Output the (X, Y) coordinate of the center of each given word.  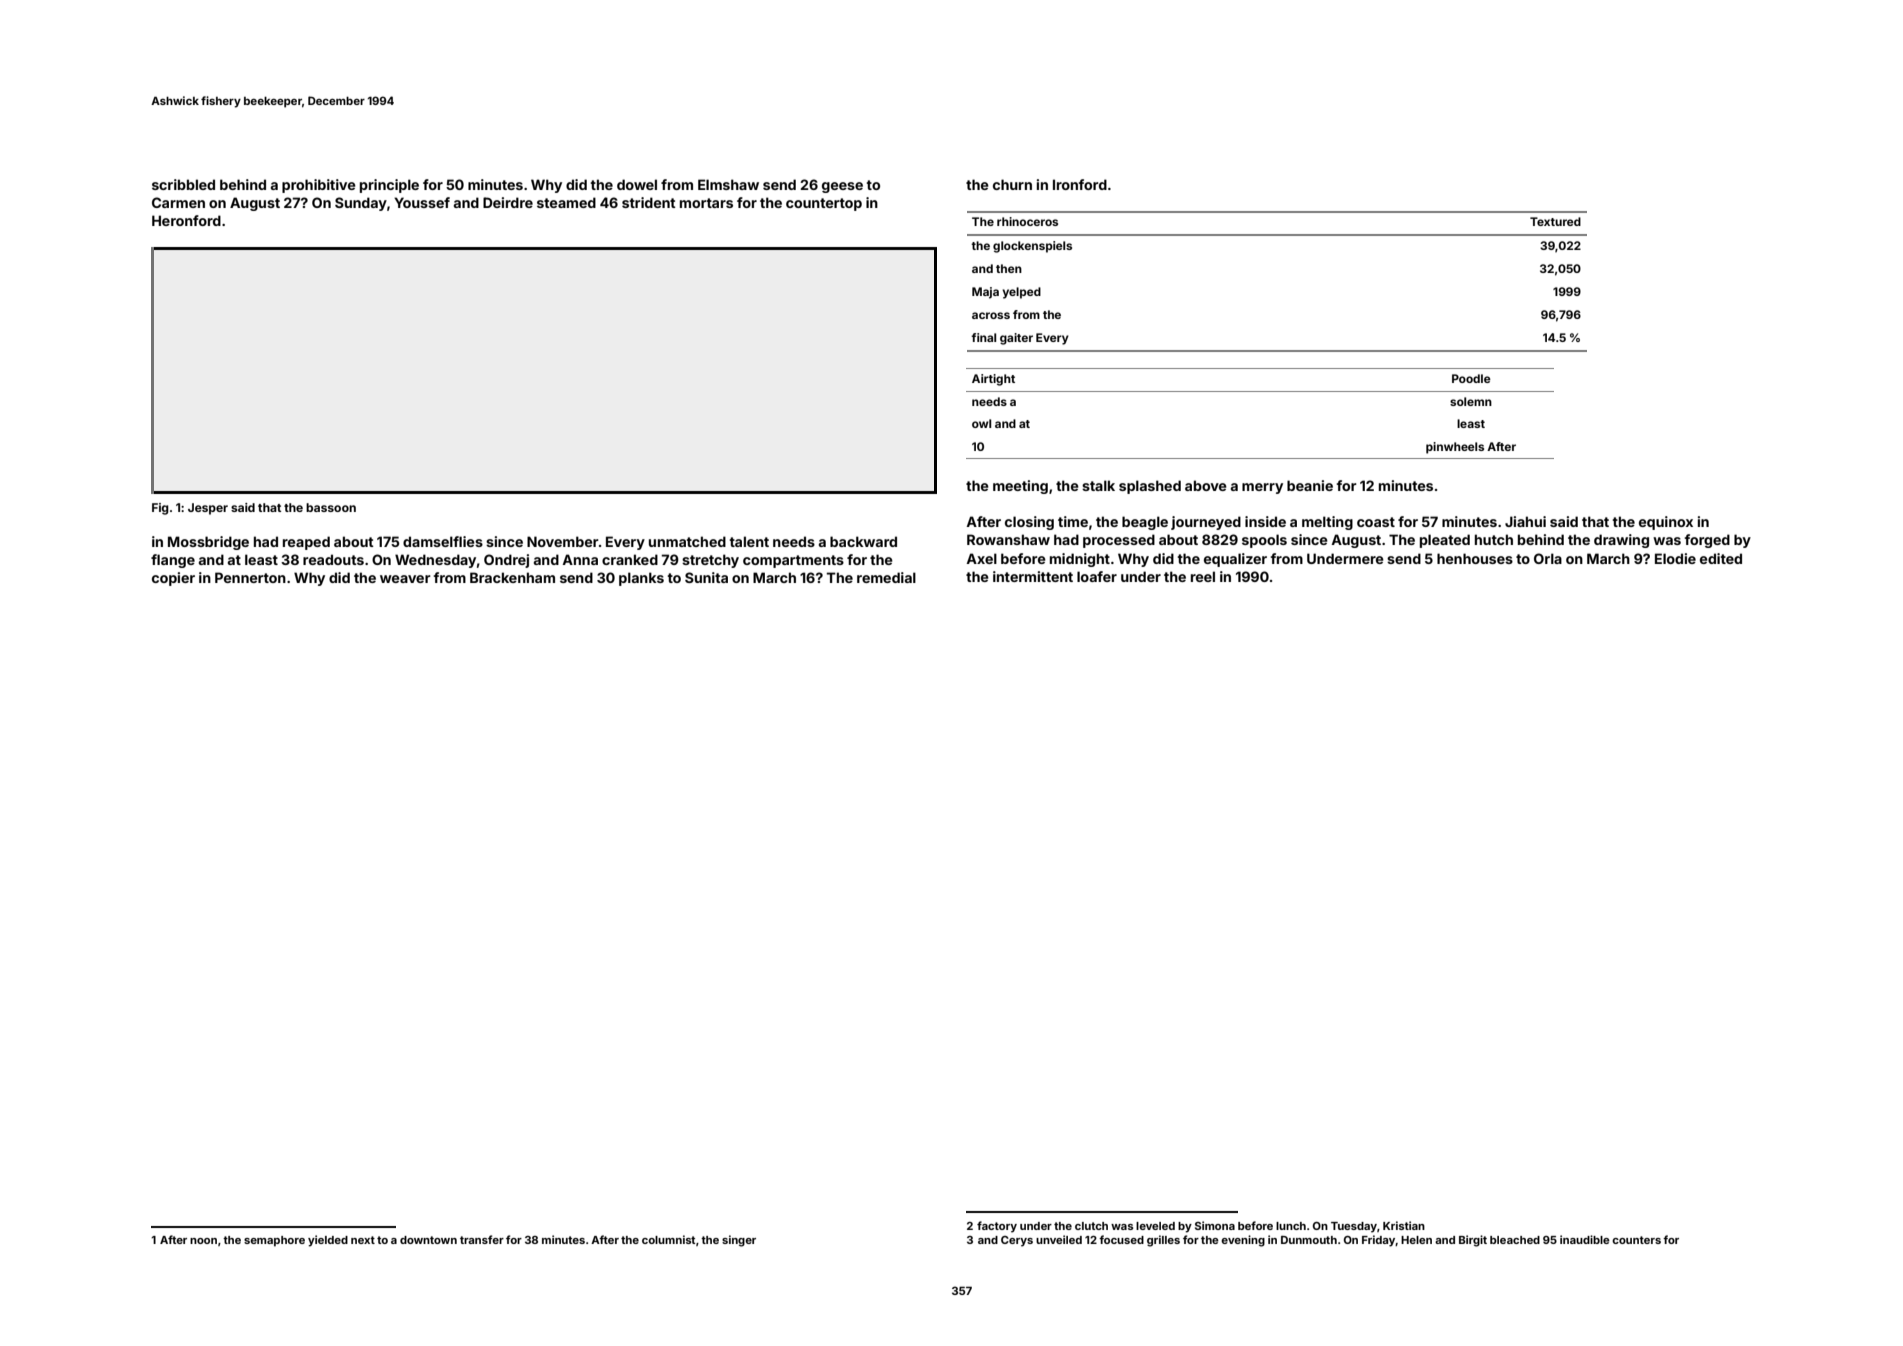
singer (739, 1241)
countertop (824, 204)
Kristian (1404, 1225)
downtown (428, 1240)
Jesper (208, 509)
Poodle (1471, 378)
